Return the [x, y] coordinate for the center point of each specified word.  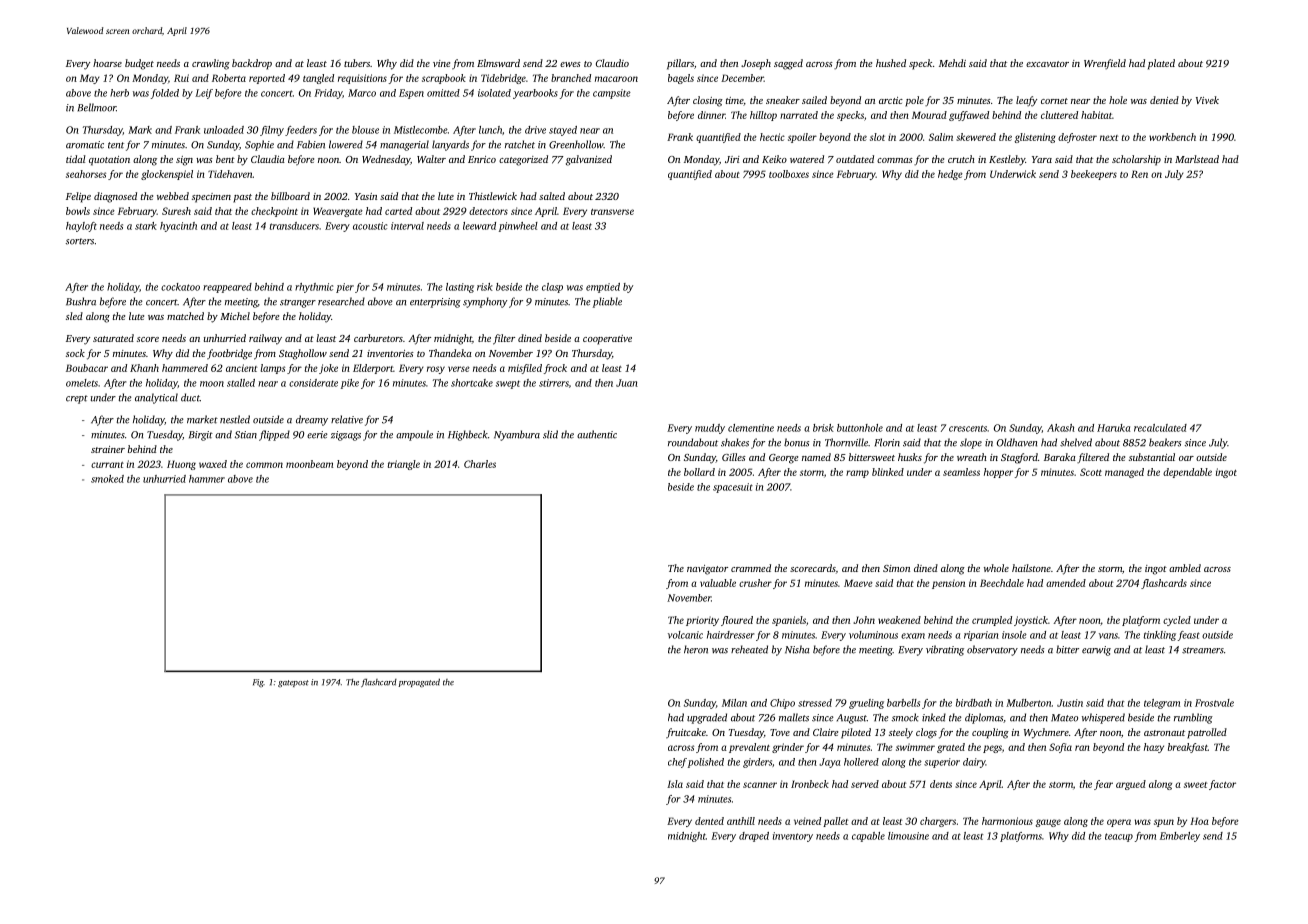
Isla [675, 784]
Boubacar [87, 368]
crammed [751, 568]
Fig [258, 683]
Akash [1061, 428]
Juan [627, 383]
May [90, 79]
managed [1124, 473]
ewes [570, 64]
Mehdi [952, 63]
